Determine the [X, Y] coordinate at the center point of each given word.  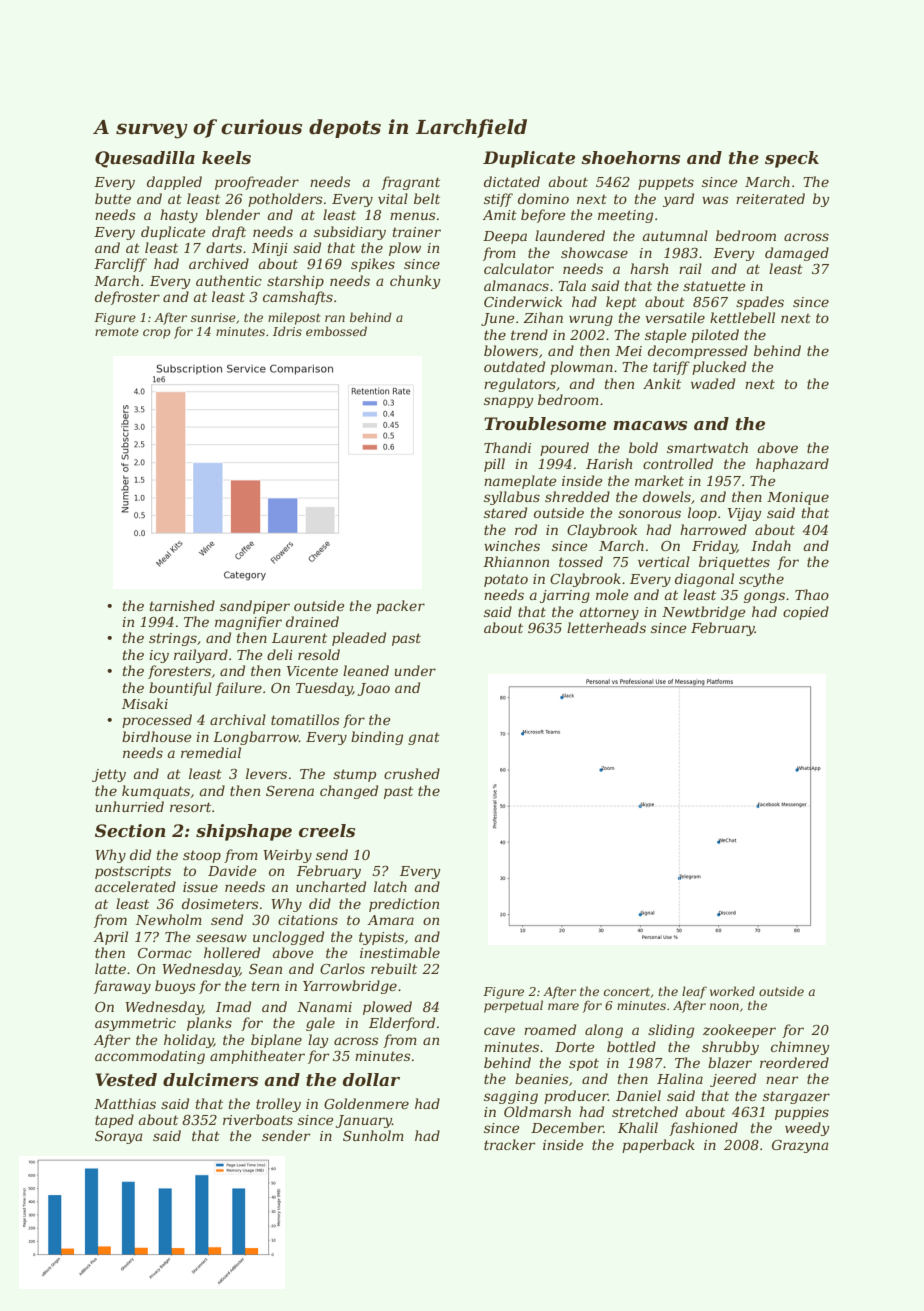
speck [792, 159]
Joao [374, 689]
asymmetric [135, 1024]
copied [806, 613]
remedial [211, 752]
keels [226, 157]
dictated [512, 181]
